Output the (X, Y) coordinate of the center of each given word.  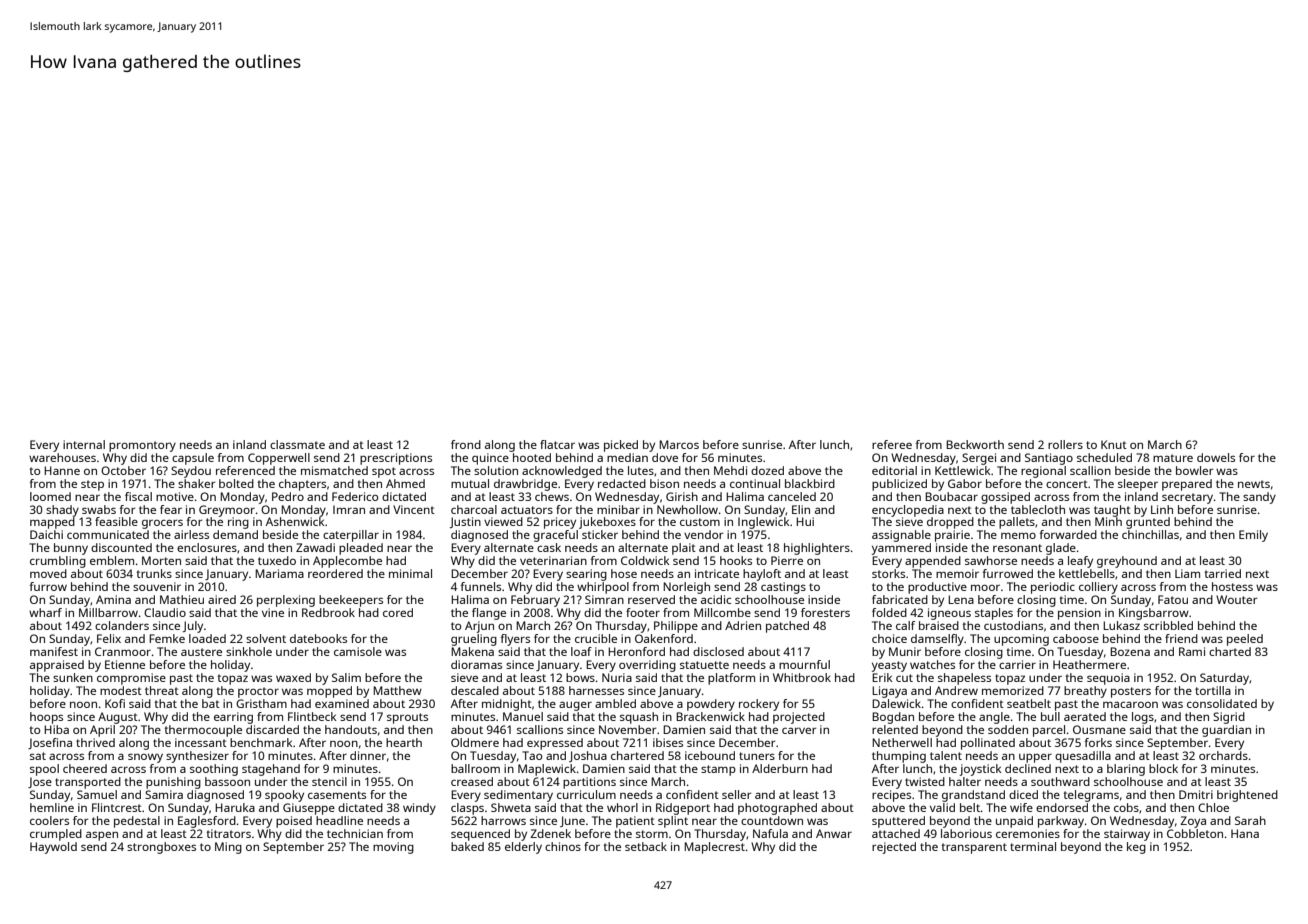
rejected (894, 848)
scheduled (1104, 457)
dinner (368, 755)
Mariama (279, 573)
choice (889, 638)
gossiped (1005, 498)
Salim (346, 677)
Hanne (62, 470)
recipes (891, 796)
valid (942, 807)
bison (664, 483)
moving (393, 848)
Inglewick (764, 523)
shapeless (964, 679)
